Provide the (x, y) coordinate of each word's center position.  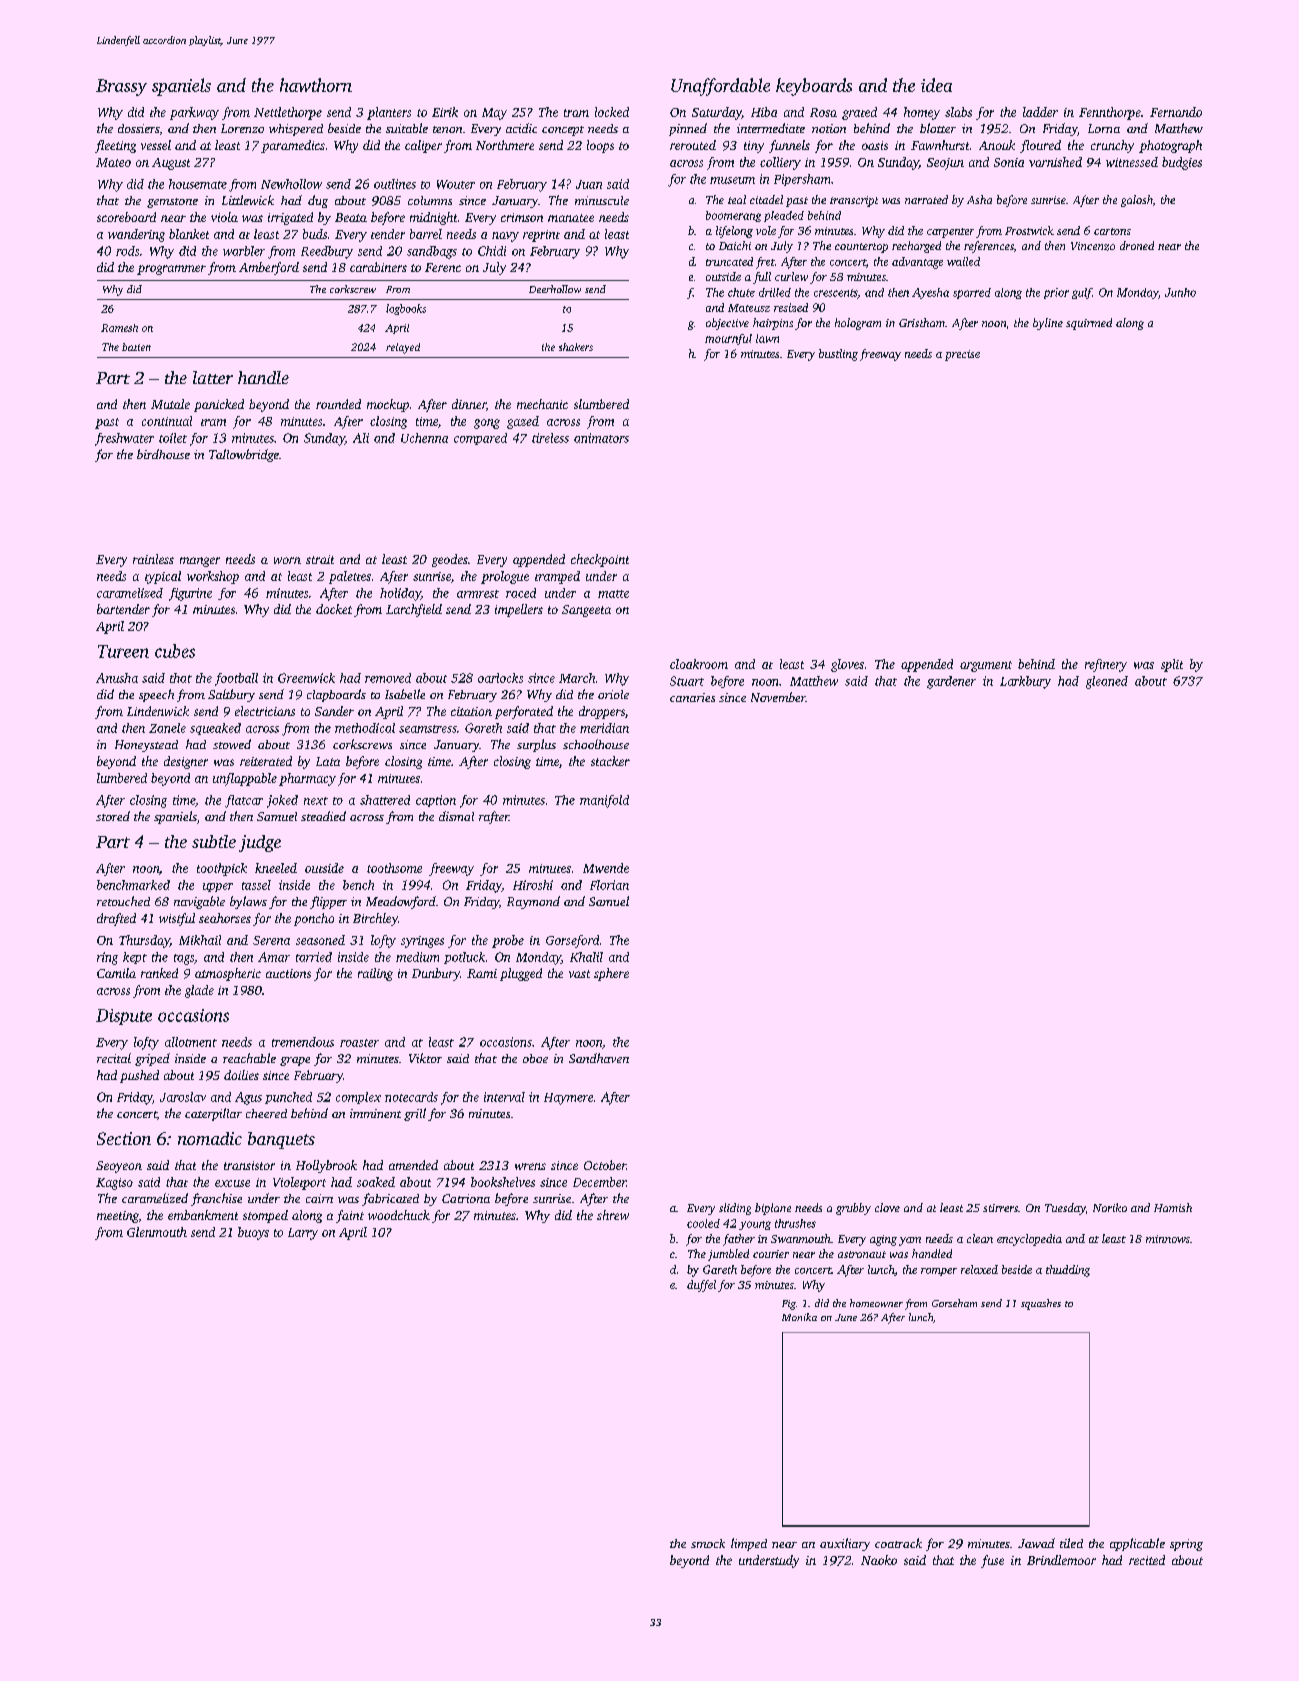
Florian (609, 885)
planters (389, 113)
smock (708, 1543)
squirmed (1089, 324)
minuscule (602, 200)
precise (962, 355)
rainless (153, 559)
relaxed (979, 1269)
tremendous (303, 1042)
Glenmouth (157, 1232)
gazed (523, 422)
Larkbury (1025, 682)
